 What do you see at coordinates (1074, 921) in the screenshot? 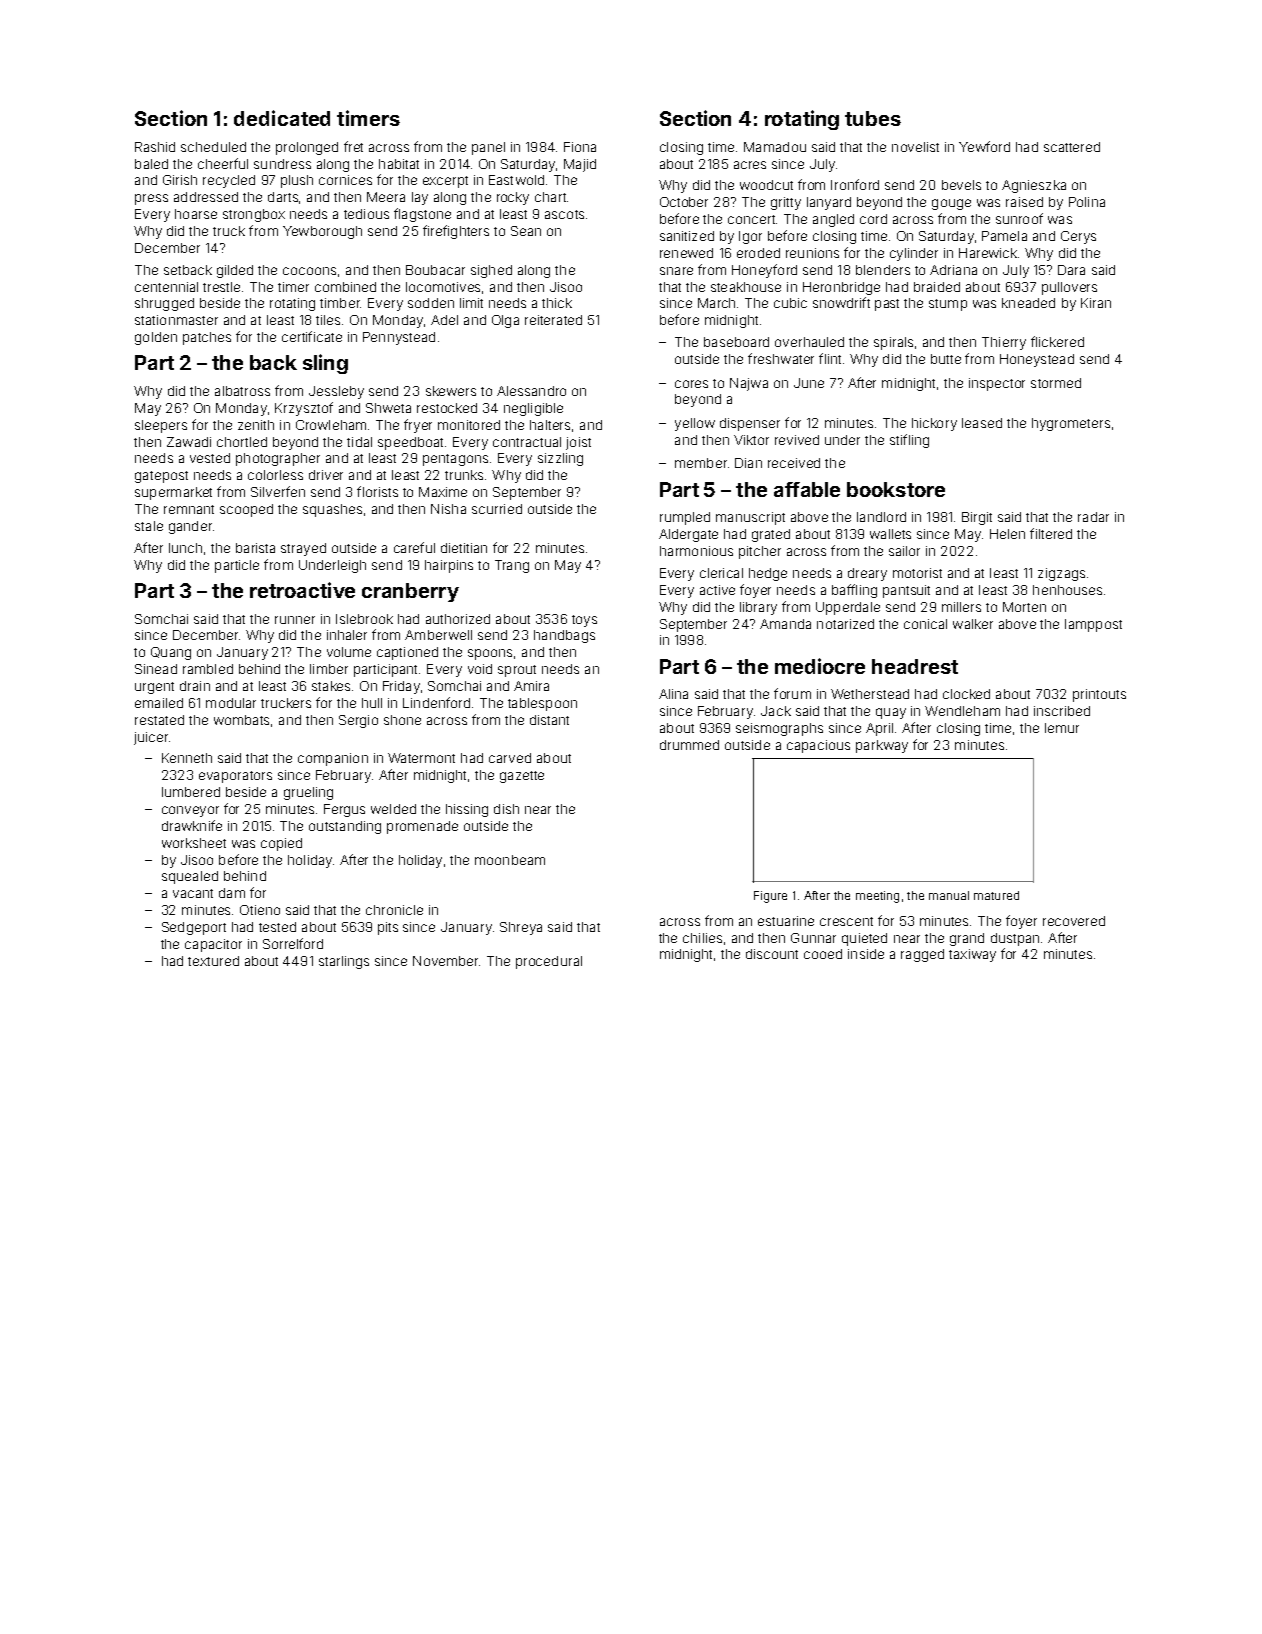
I see `recovered` at bounding box center [1074, 921].
